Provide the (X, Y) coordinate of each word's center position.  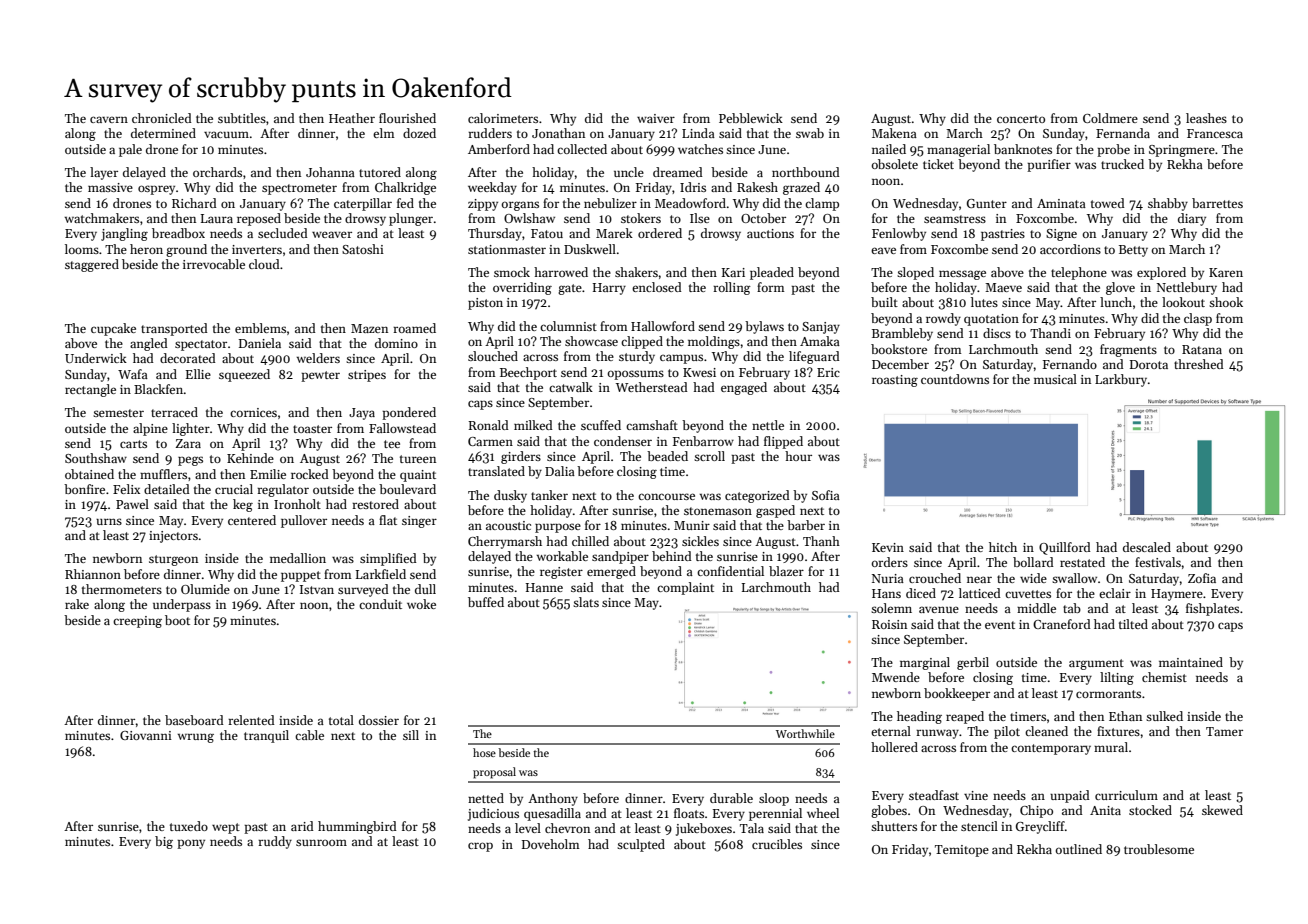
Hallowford (663, 326)
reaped (965, 717)
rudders (490, 133)
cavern (109, 119)
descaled (1147, 547)
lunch (1116, 302)
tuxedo (189, 826)
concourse (666, 496)
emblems (260, 328)
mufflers (163, 474)
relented (251, 720)
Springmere (1182, 151)
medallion (298, 558)
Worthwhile (805, 733)
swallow (1074, 578)
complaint (685, 588)
